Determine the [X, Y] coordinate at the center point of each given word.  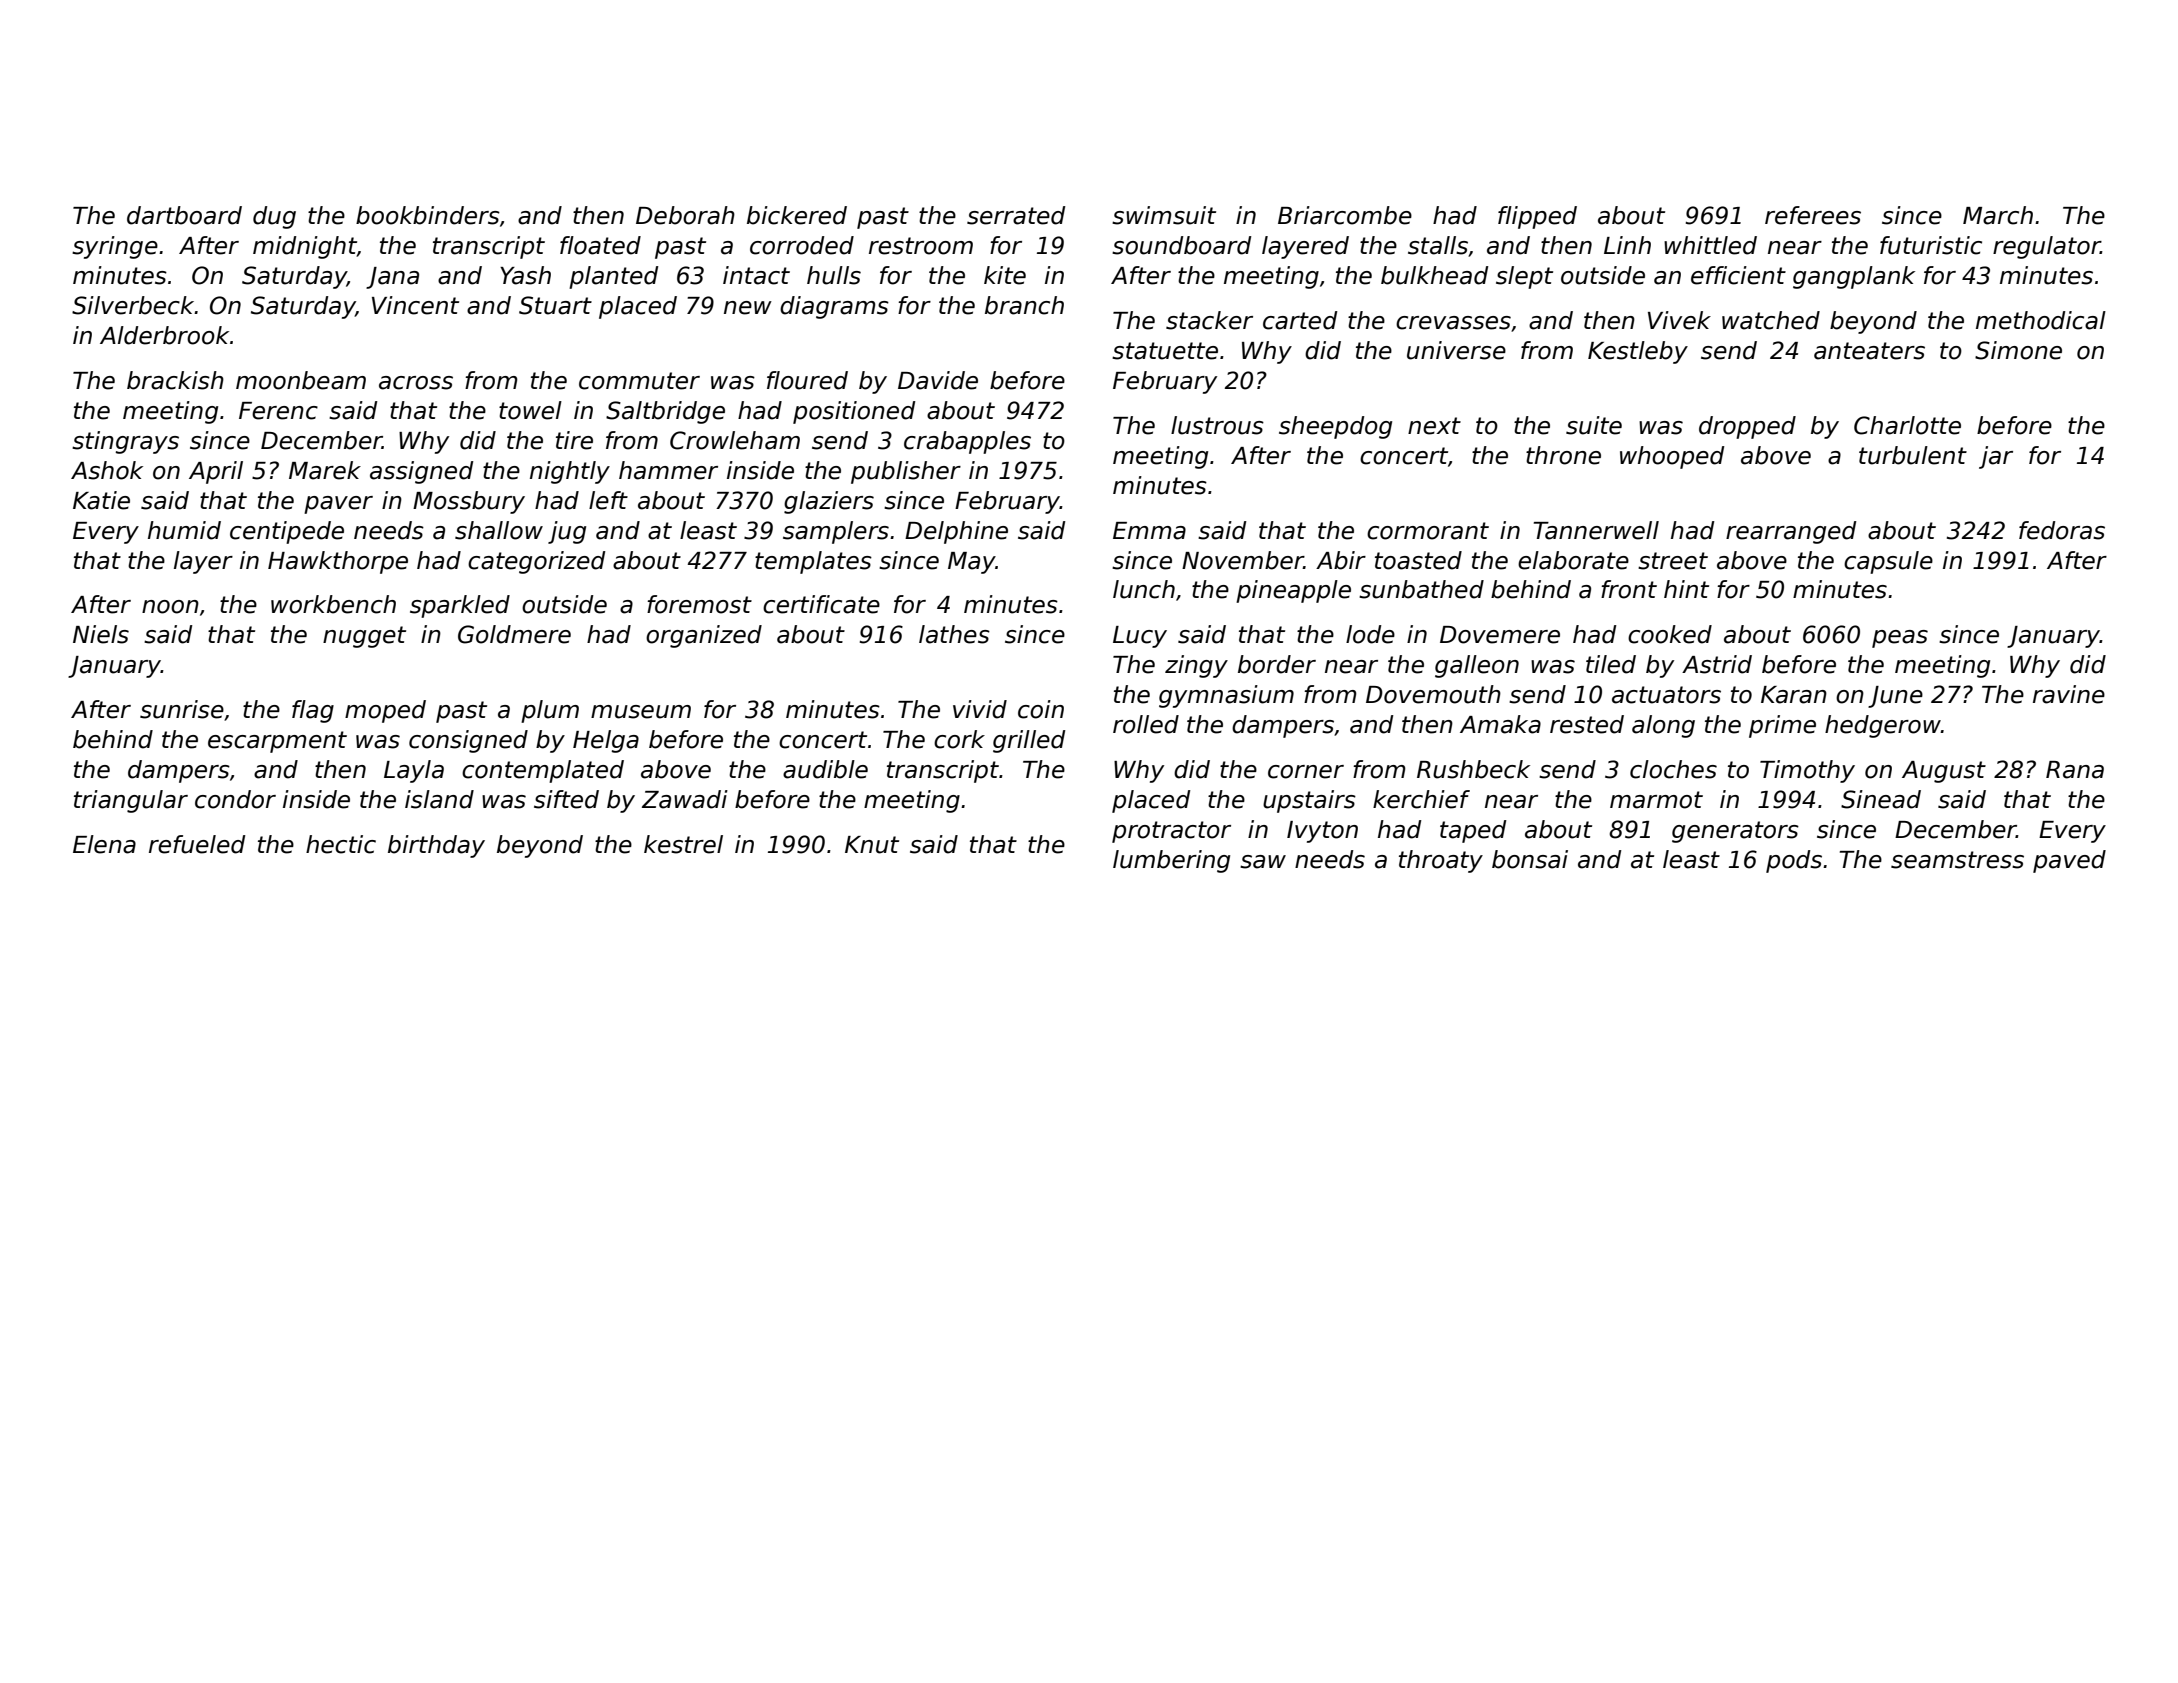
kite [1005, 275]
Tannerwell [1596, 530]
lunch [1144, 589]
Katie [101, 500]
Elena [104, 844]
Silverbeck [133, 305]
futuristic [1931, 245]
